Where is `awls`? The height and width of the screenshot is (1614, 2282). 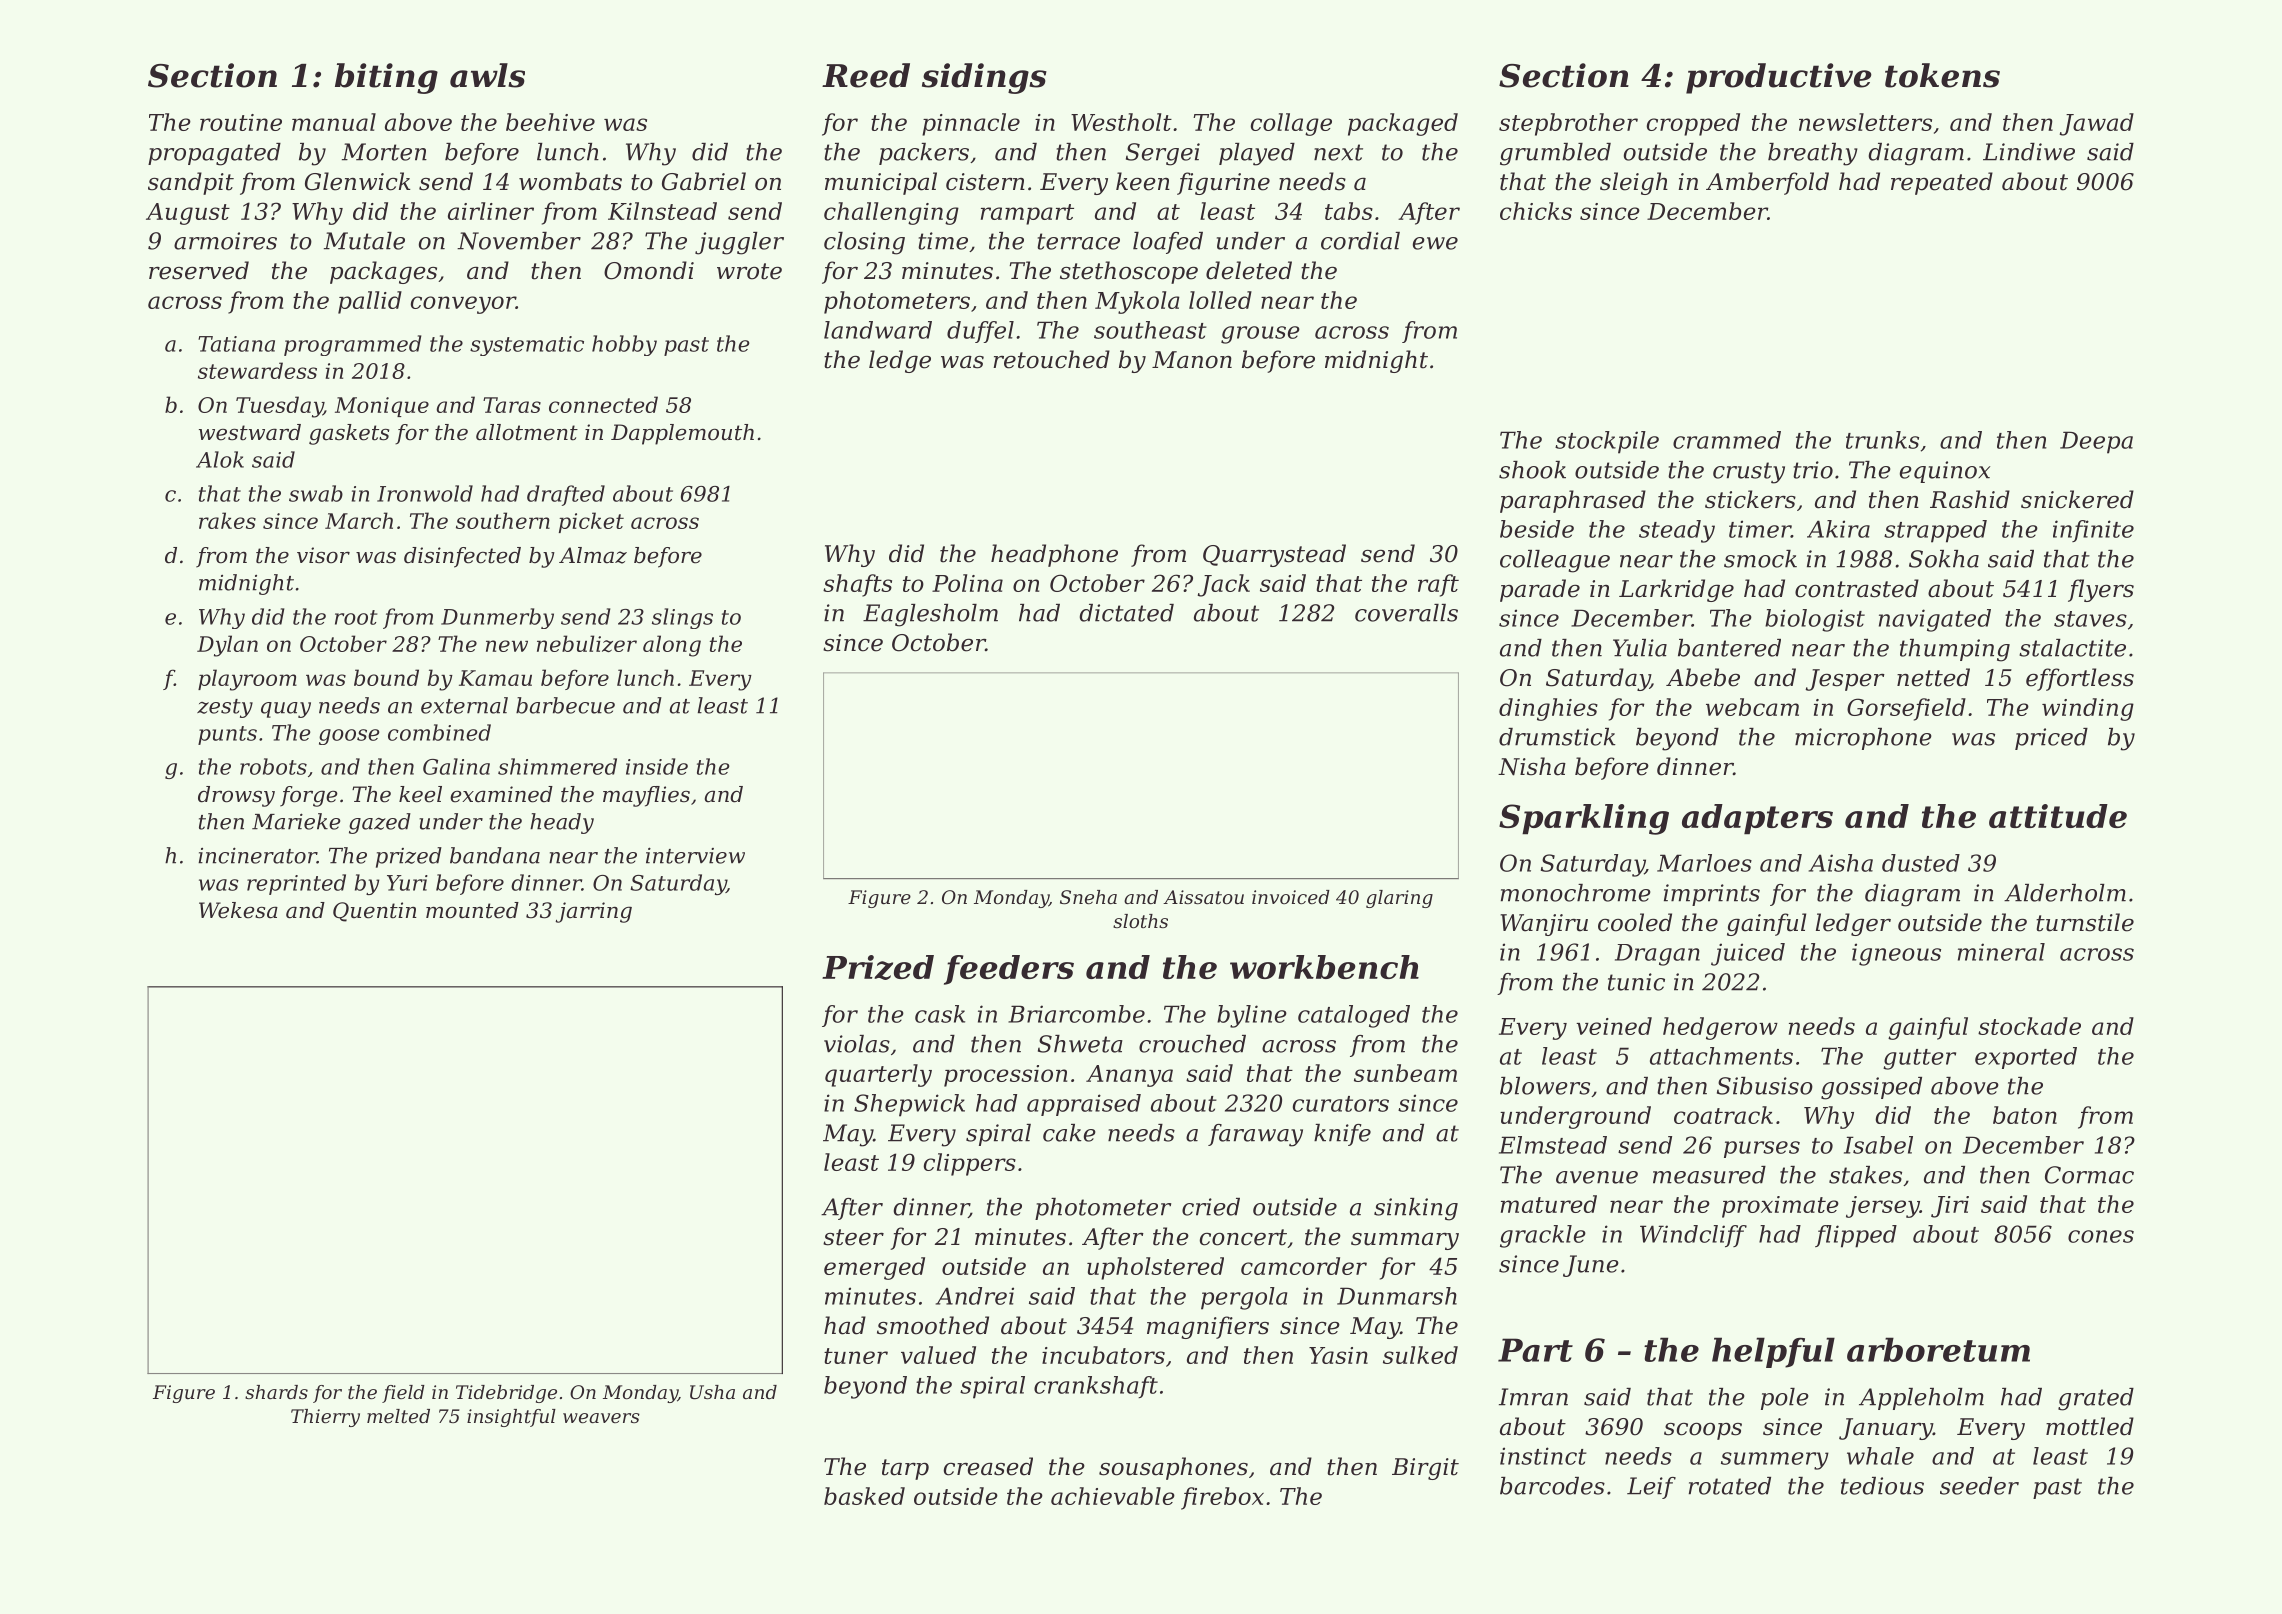 awls is located at coordinates (487, 75).
